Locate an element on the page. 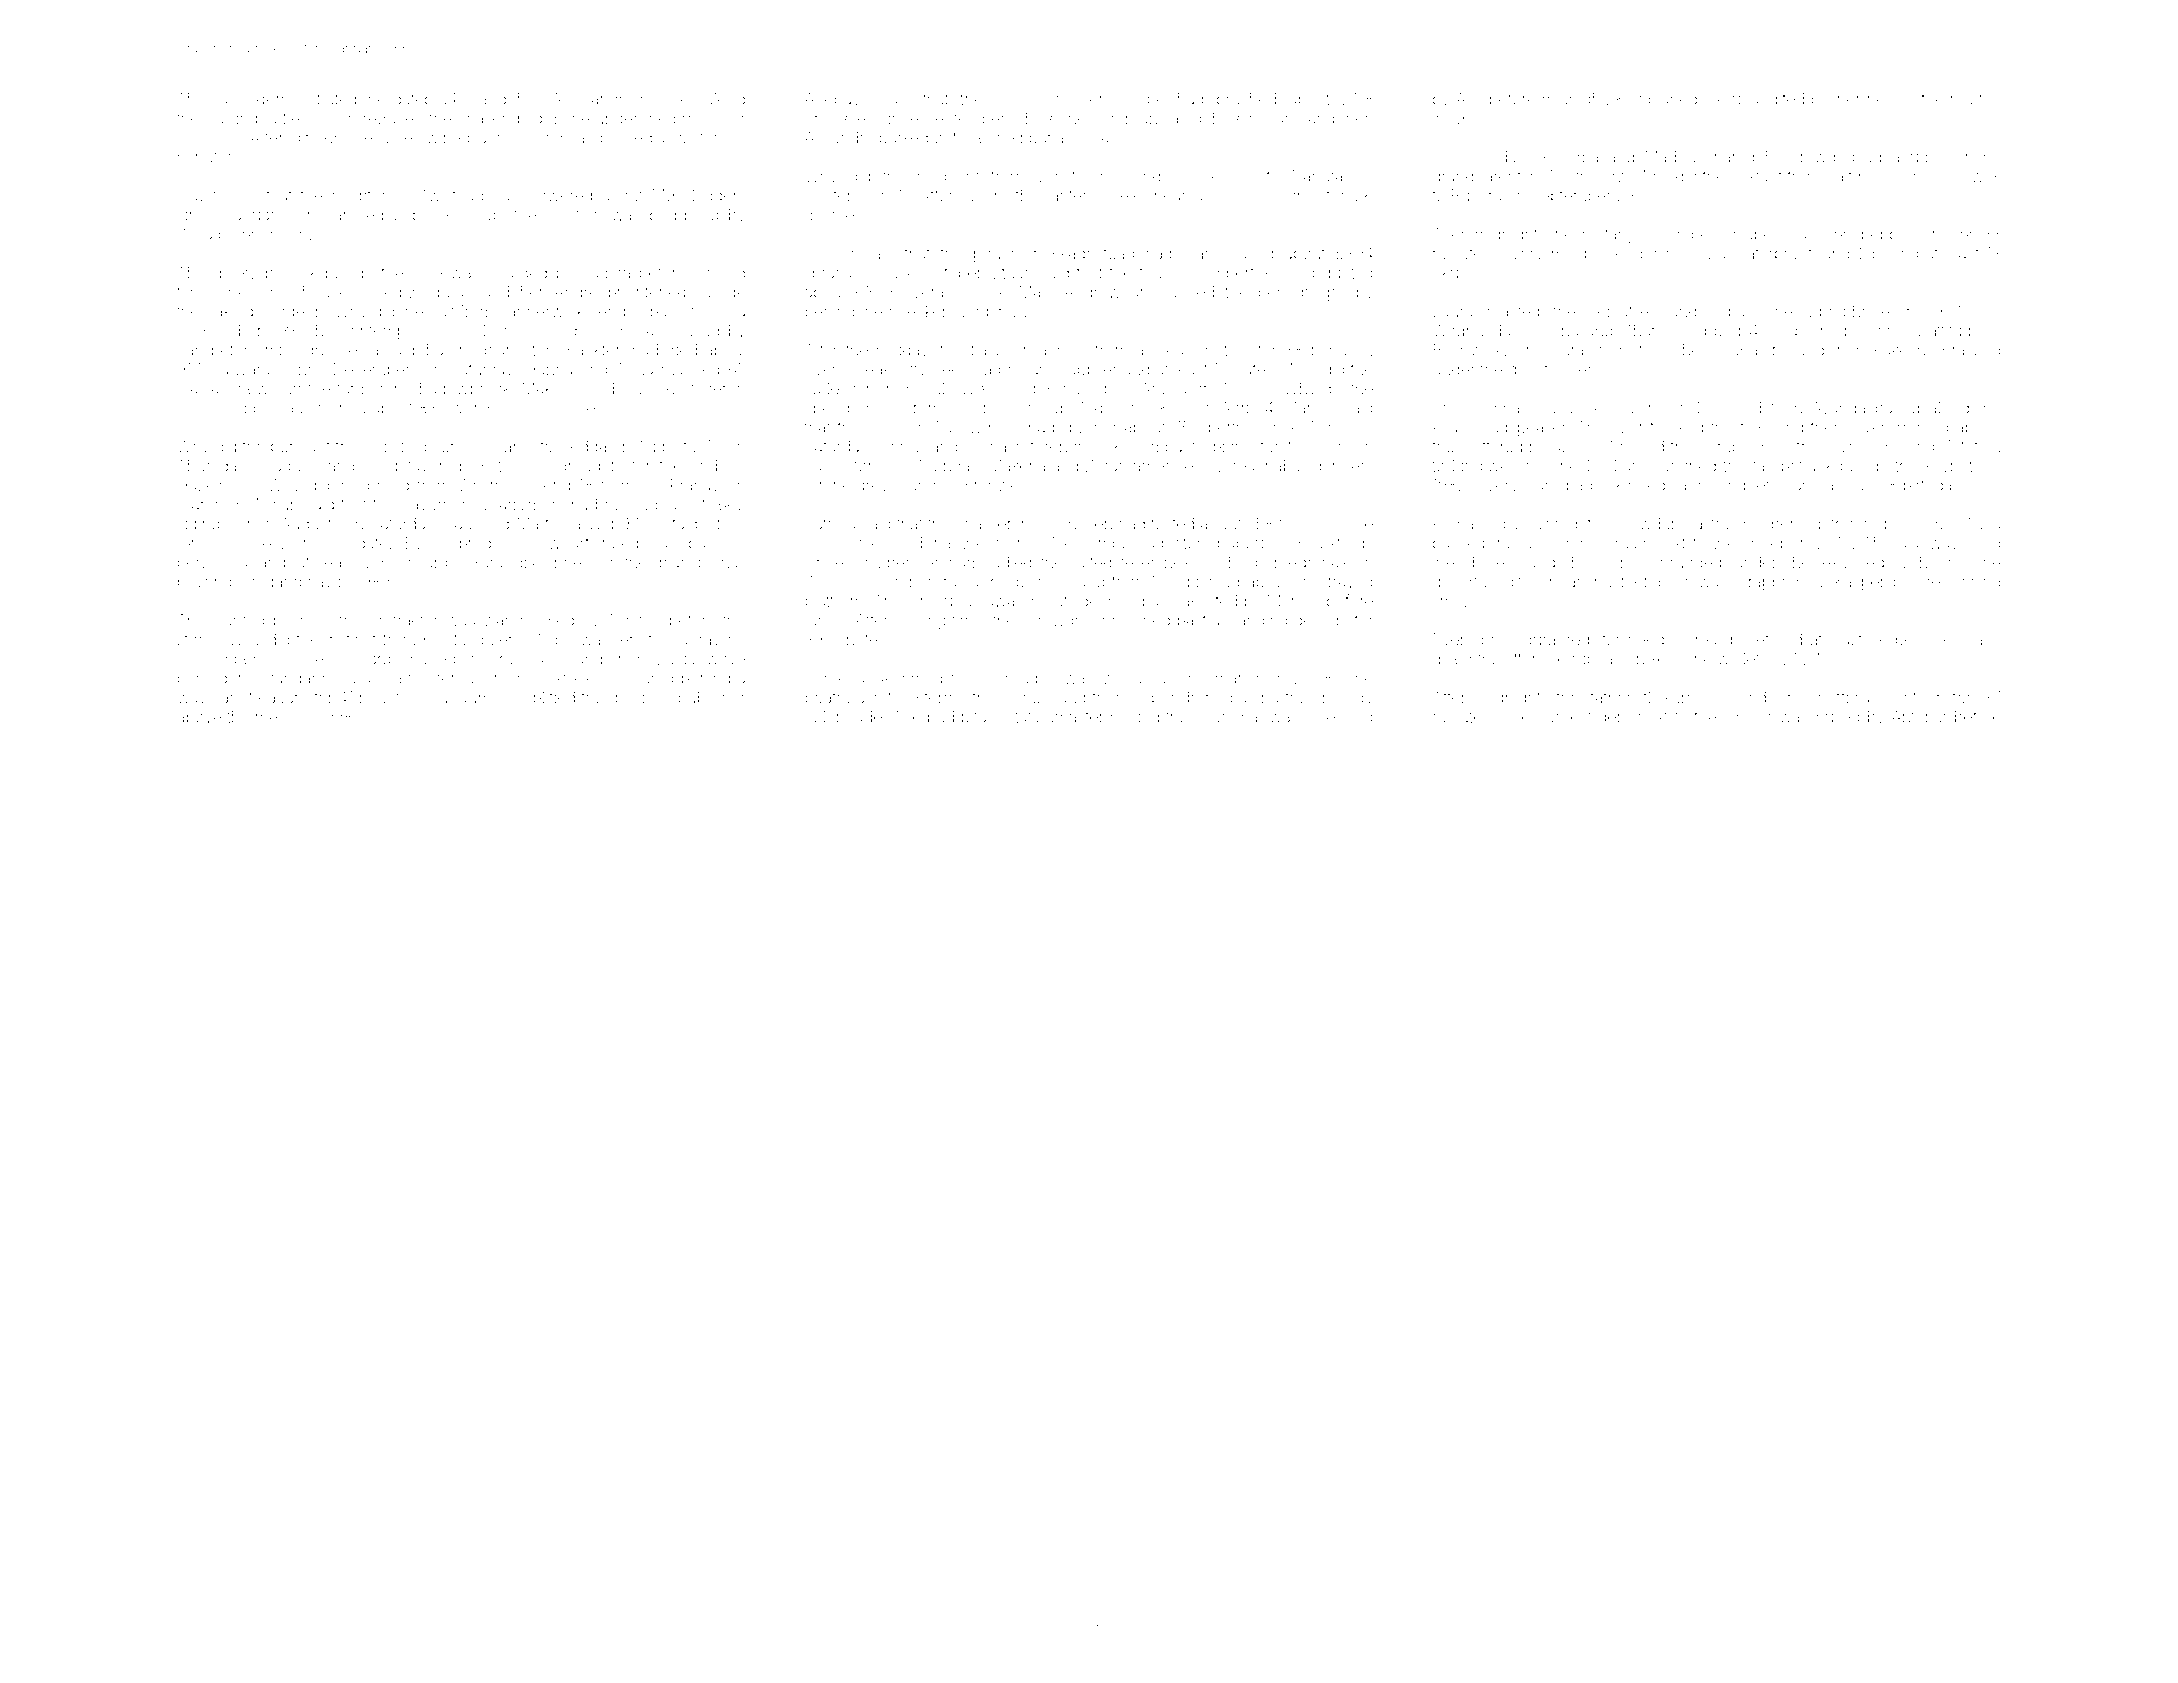 The height and width of the document is (1683, 2178). Alessandro is located at coordinates (592, 99).
